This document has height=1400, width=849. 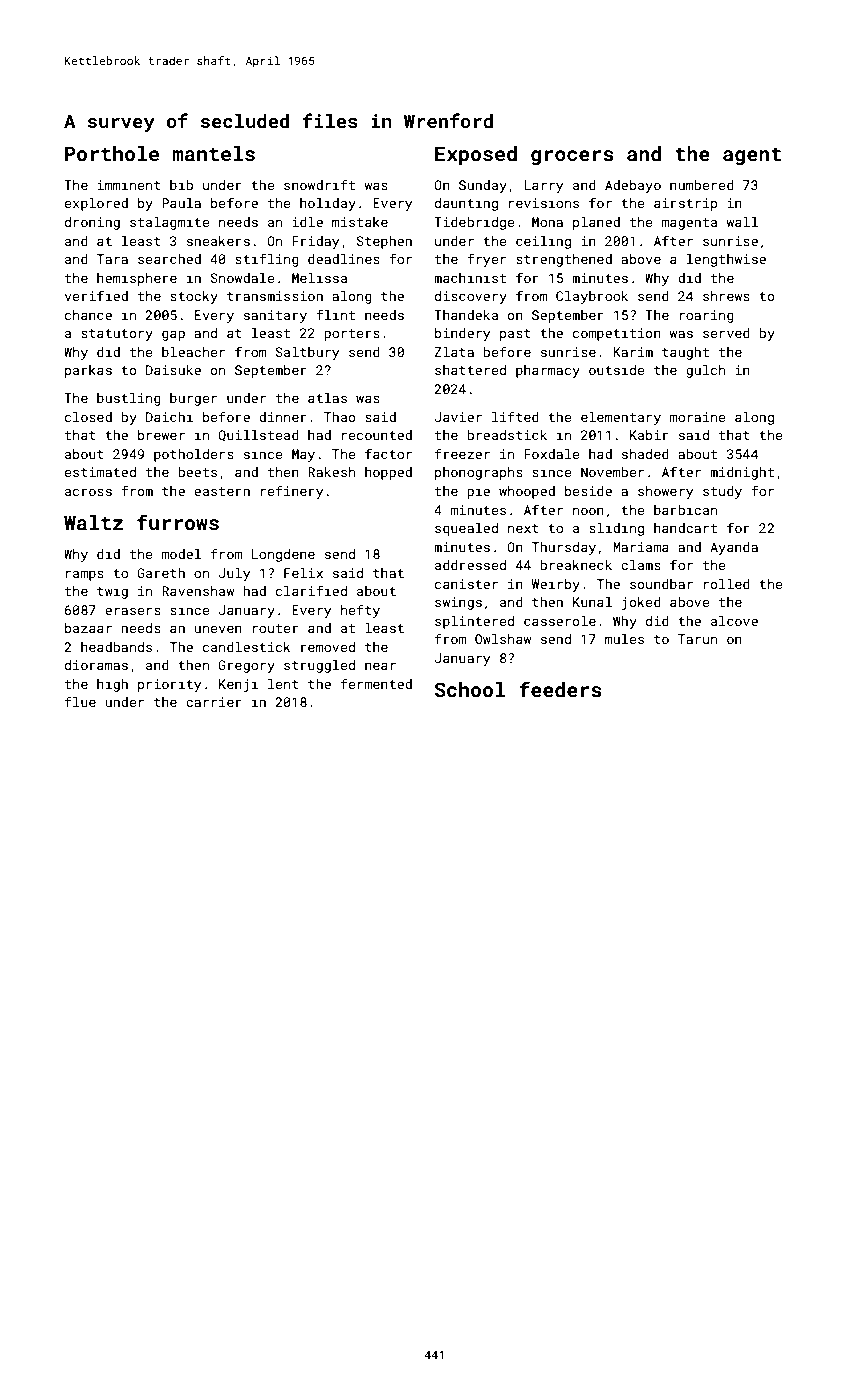 What do you see at coordinates (726, 333) in the document?
I see `served` at bounding box center [726, 333].
